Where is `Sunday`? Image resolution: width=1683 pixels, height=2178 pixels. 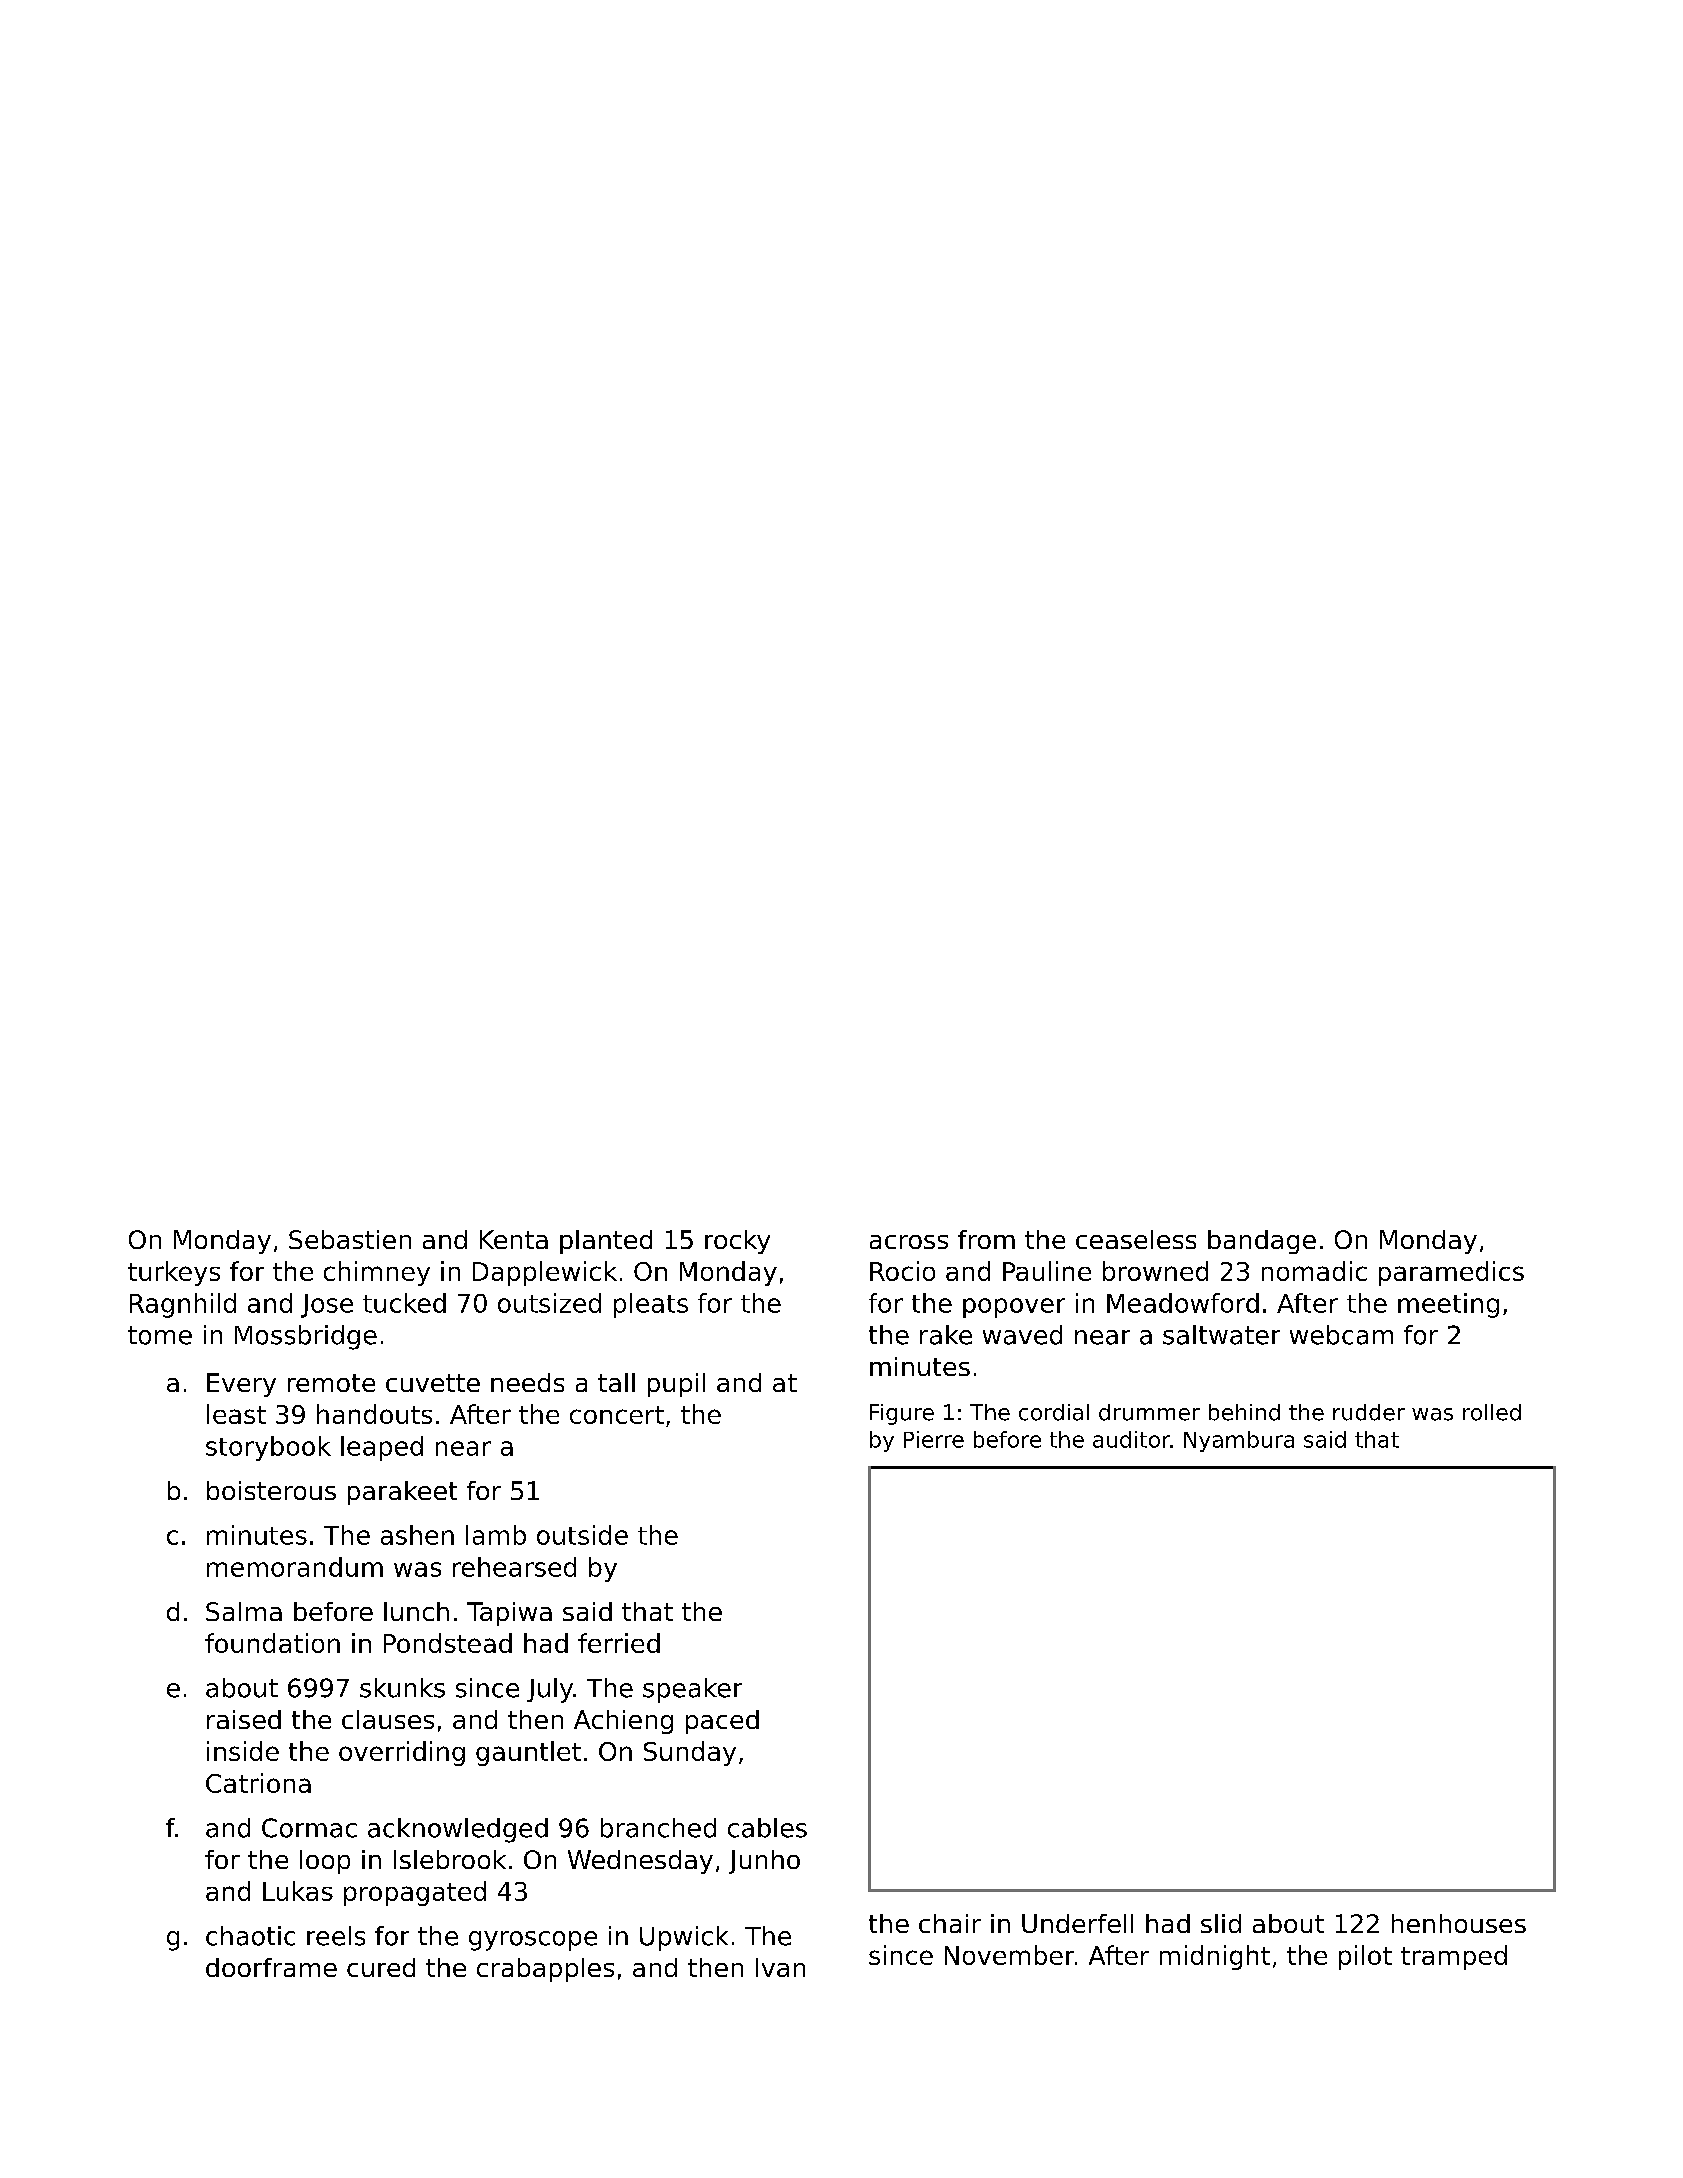 Sunday is located at coordinates (690, 1753).
